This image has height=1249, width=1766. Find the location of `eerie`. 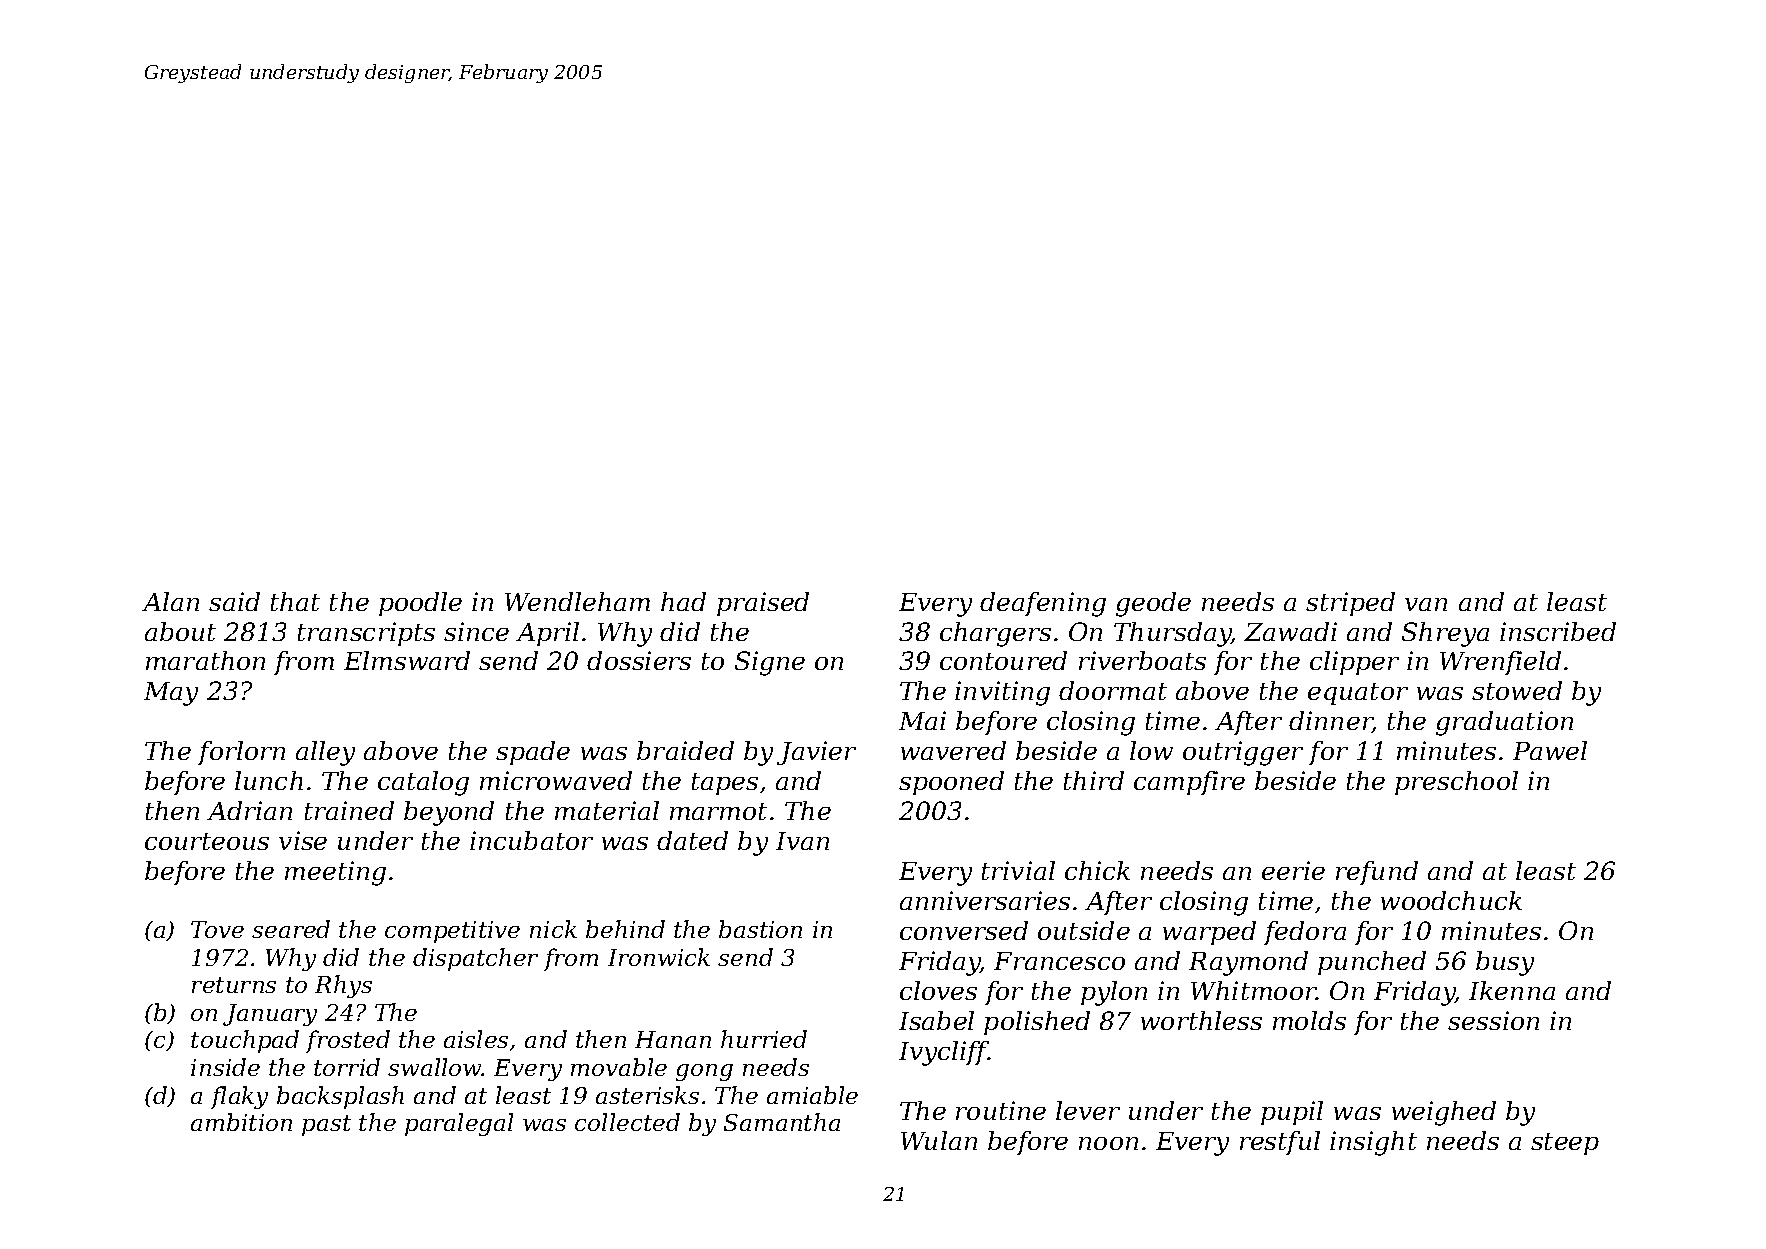

eerie is located at coordinates (1293, 870).
